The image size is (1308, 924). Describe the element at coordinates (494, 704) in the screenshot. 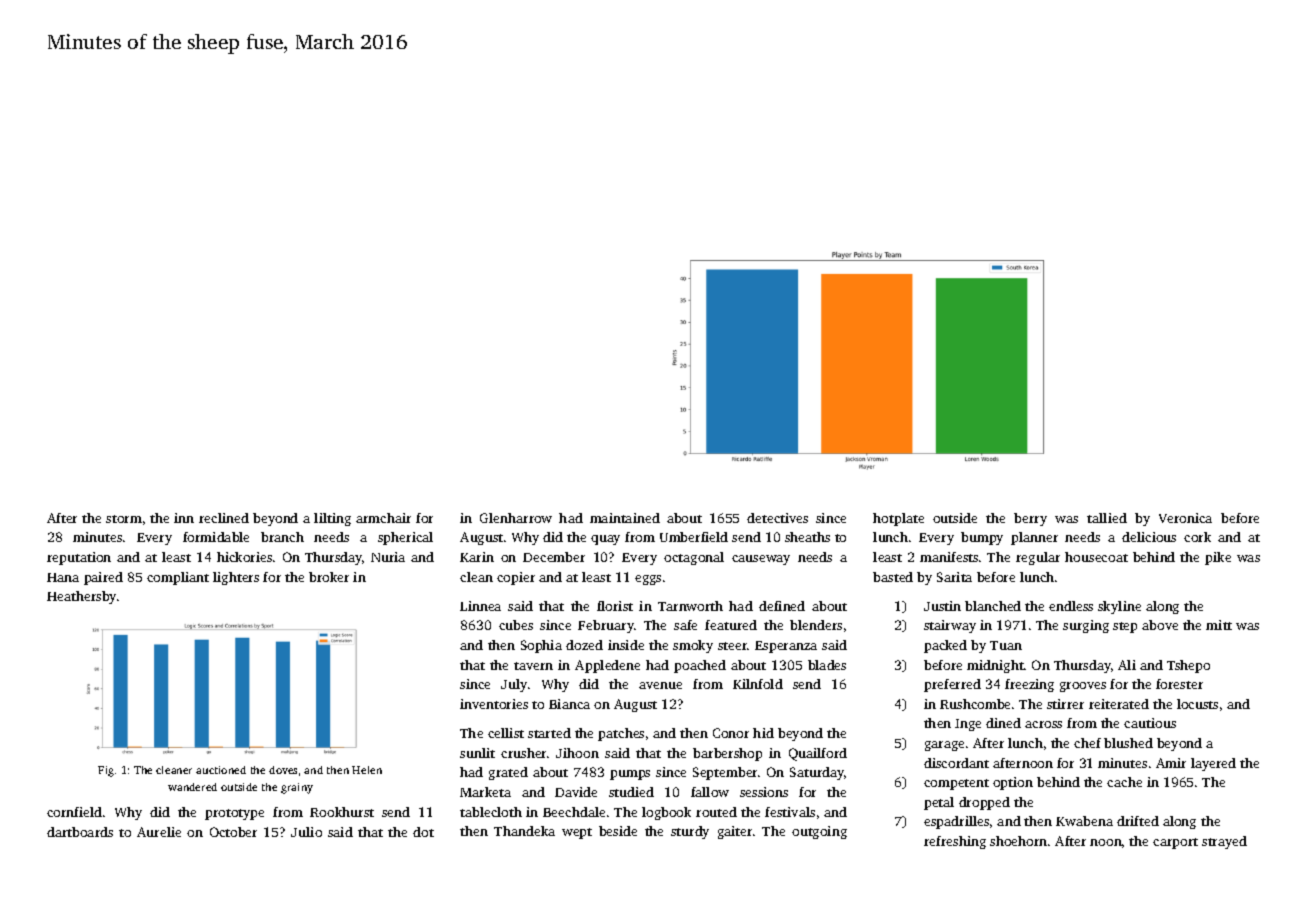

I see `inventories` at that location.
